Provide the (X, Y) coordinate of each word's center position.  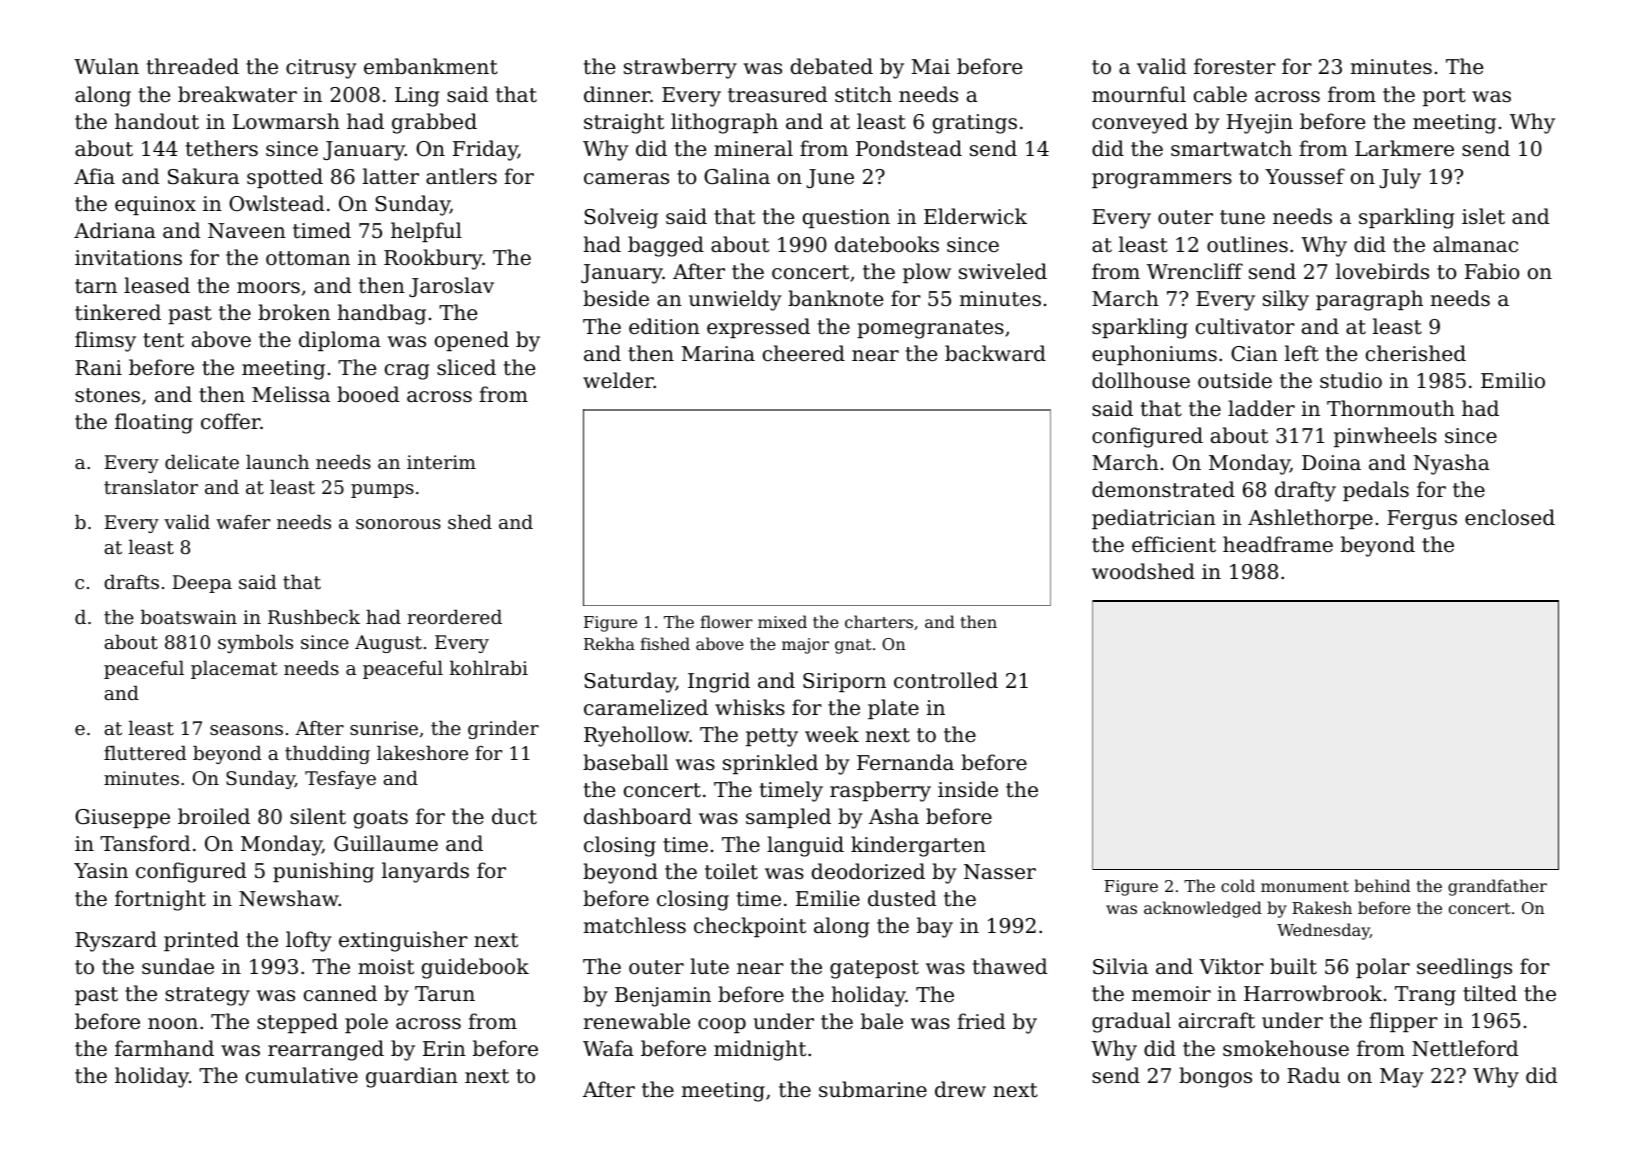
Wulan (106, 66)
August (388, 644)
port (1444, 97)
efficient (1174, 544)
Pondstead (909, 148)
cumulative (302, 1075)
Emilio (1513, 380)
